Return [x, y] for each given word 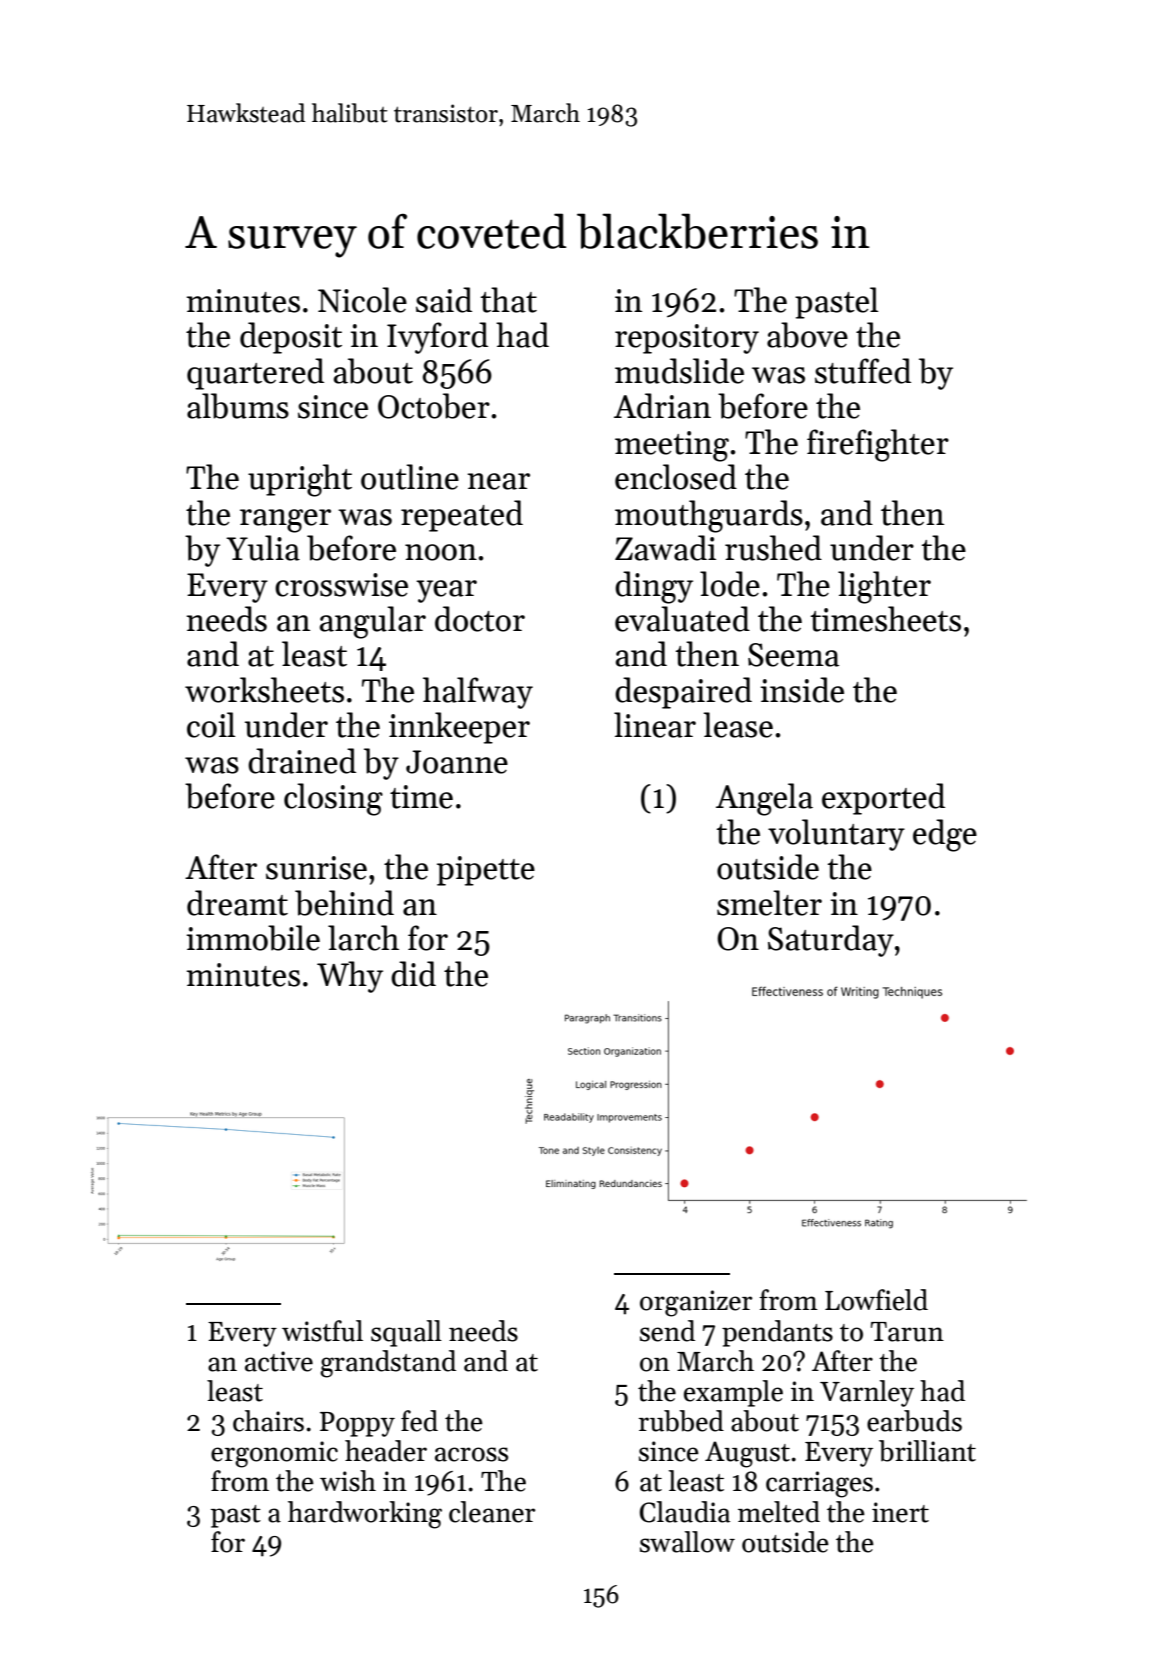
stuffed [863, 371]
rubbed [681, 1421]
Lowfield [876, 1300]
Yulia [263, 548]
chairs [268, 1421]
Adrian [662, 406]
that [509, 300]
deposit [291, 338]
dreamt [237, 903]
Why [350, 977]
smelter [769, 903]
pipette [486, 871]
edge [945, 835]
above [807, 335]
